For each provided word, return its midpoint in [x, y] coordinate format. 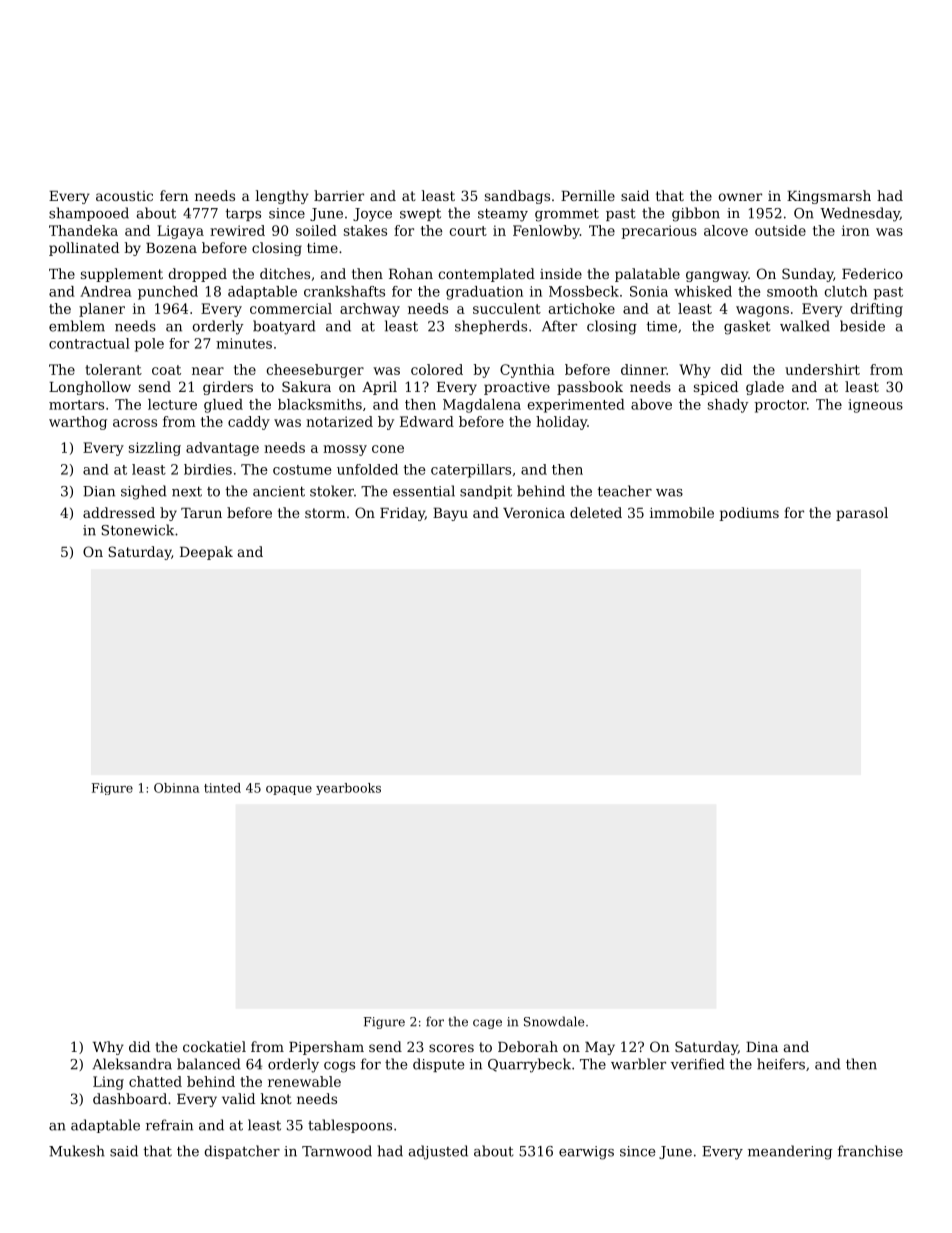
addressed [119, 512]
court [468, 231]
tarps [243, 214]
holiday [561, 423]
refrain [169, 1125]
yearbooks [348, 789]
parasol [862, 514]
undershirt [822, 369]
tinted [222, 788]
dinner [643, 369]
